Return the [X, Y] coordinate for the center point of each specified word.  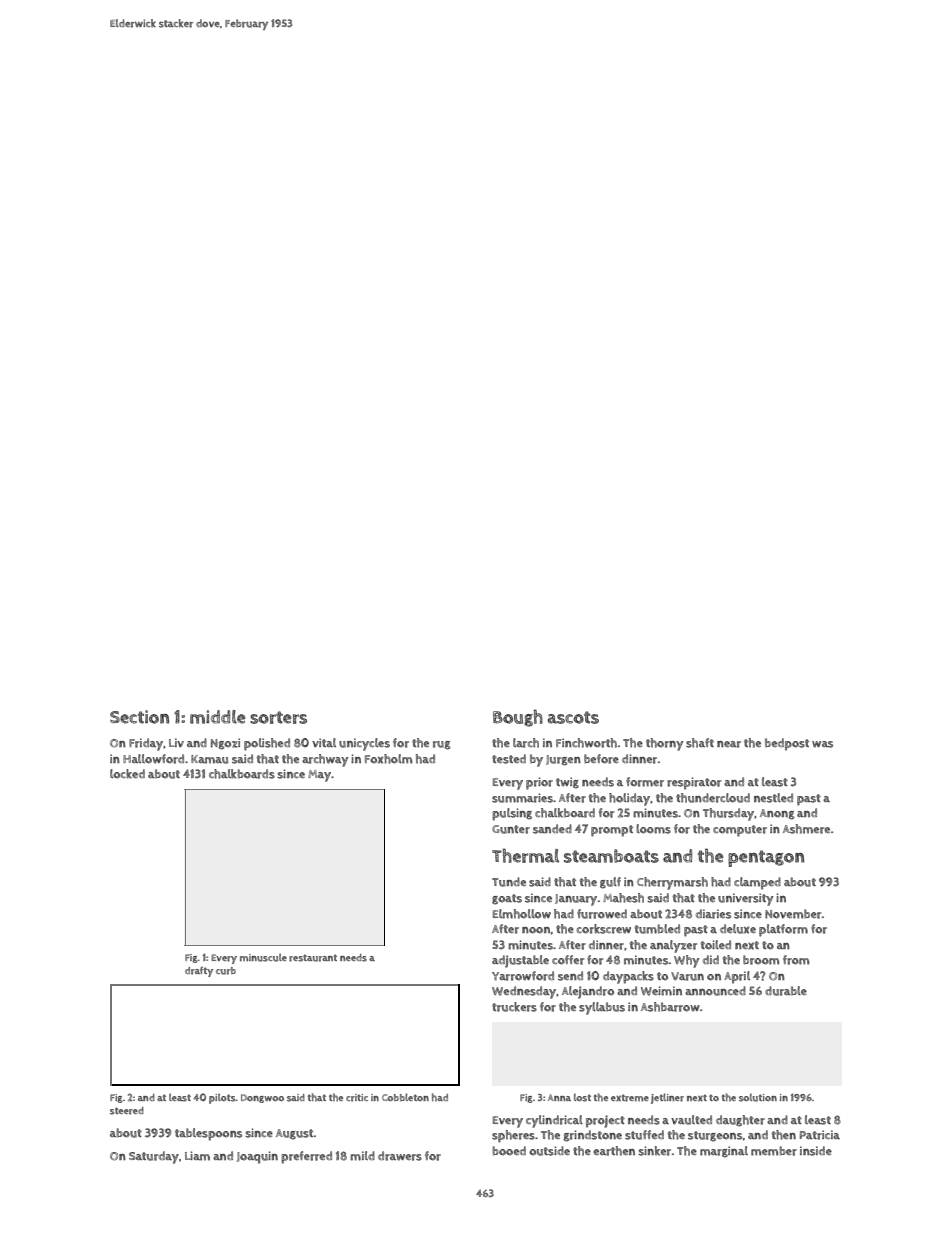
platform [783, 930]
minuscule [263, 957]
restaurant [313, 958]
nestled [773, 798]
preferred [306, 1157]
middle [217, 717]
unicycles [364, 744]
